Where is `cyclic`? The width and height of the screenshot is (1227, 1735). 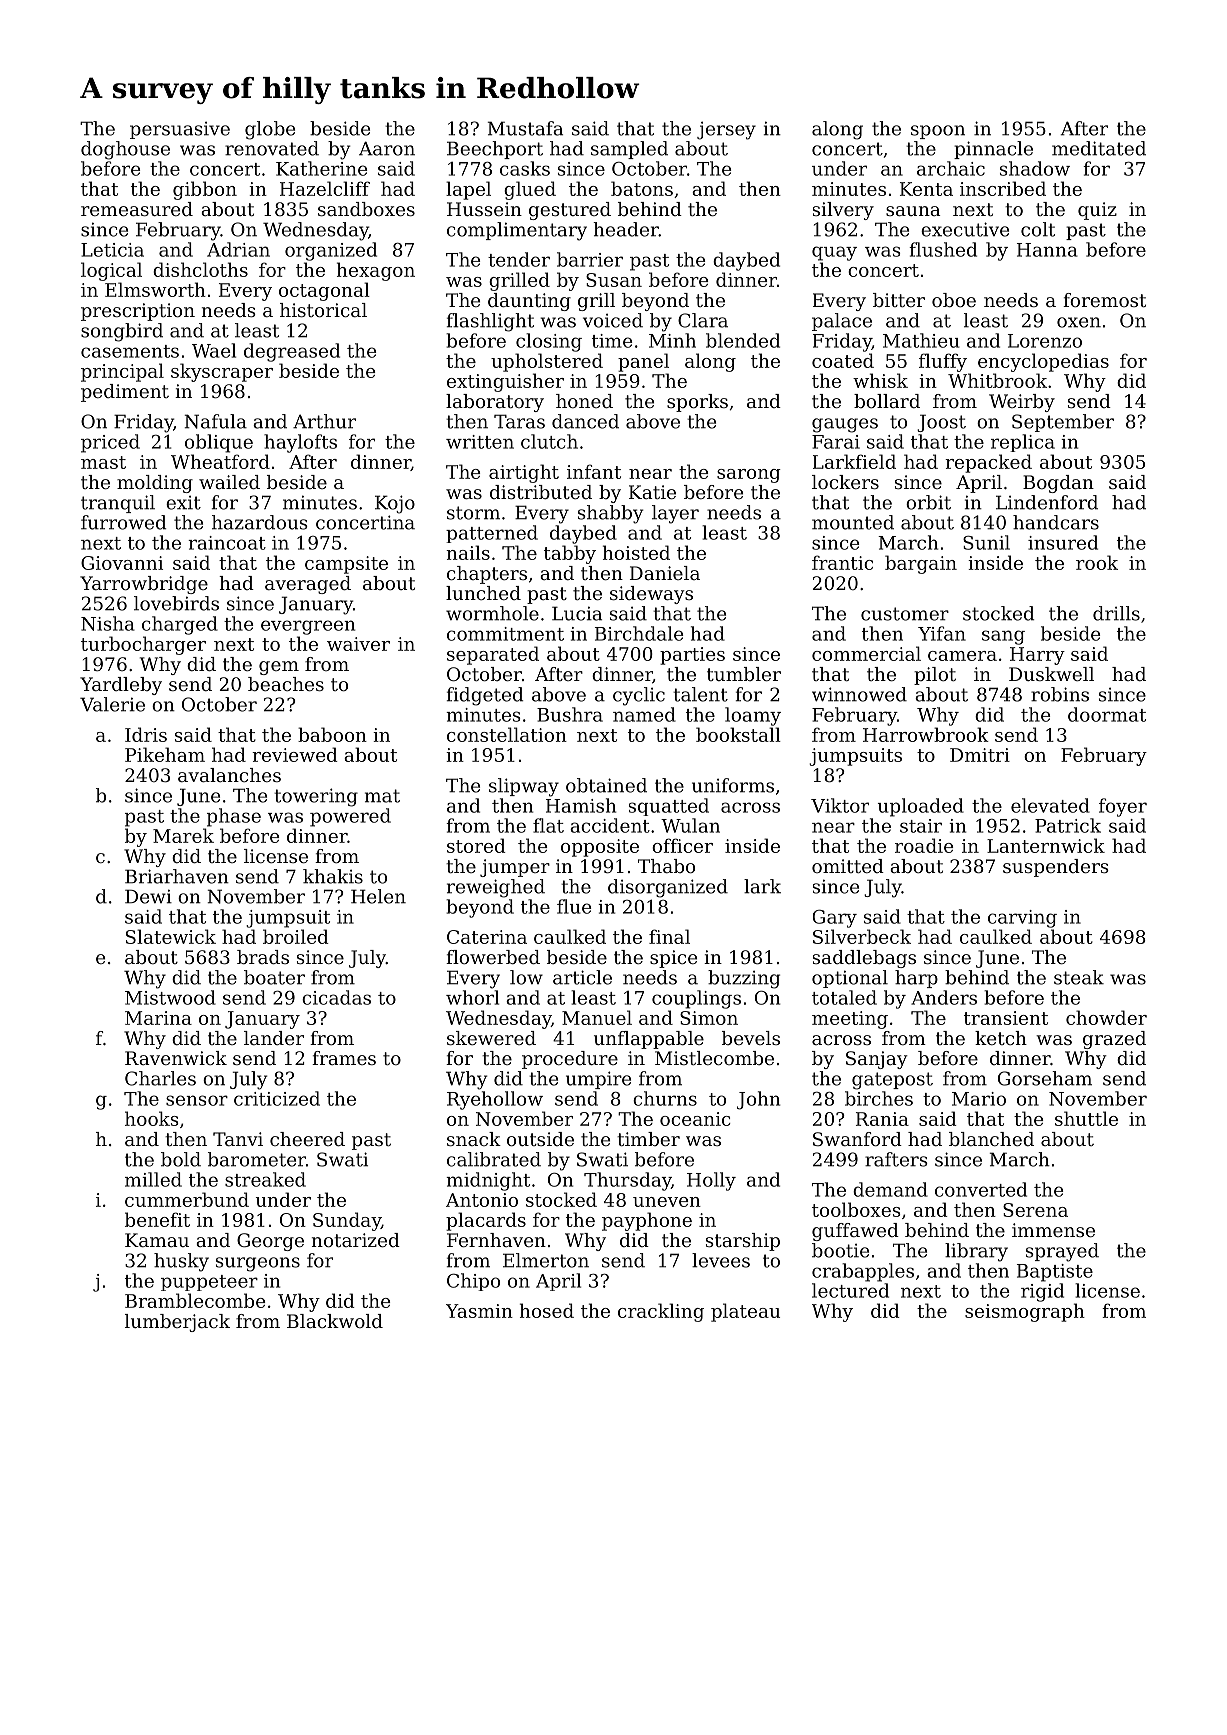 cyclic is located at coordinates (639, 696).
